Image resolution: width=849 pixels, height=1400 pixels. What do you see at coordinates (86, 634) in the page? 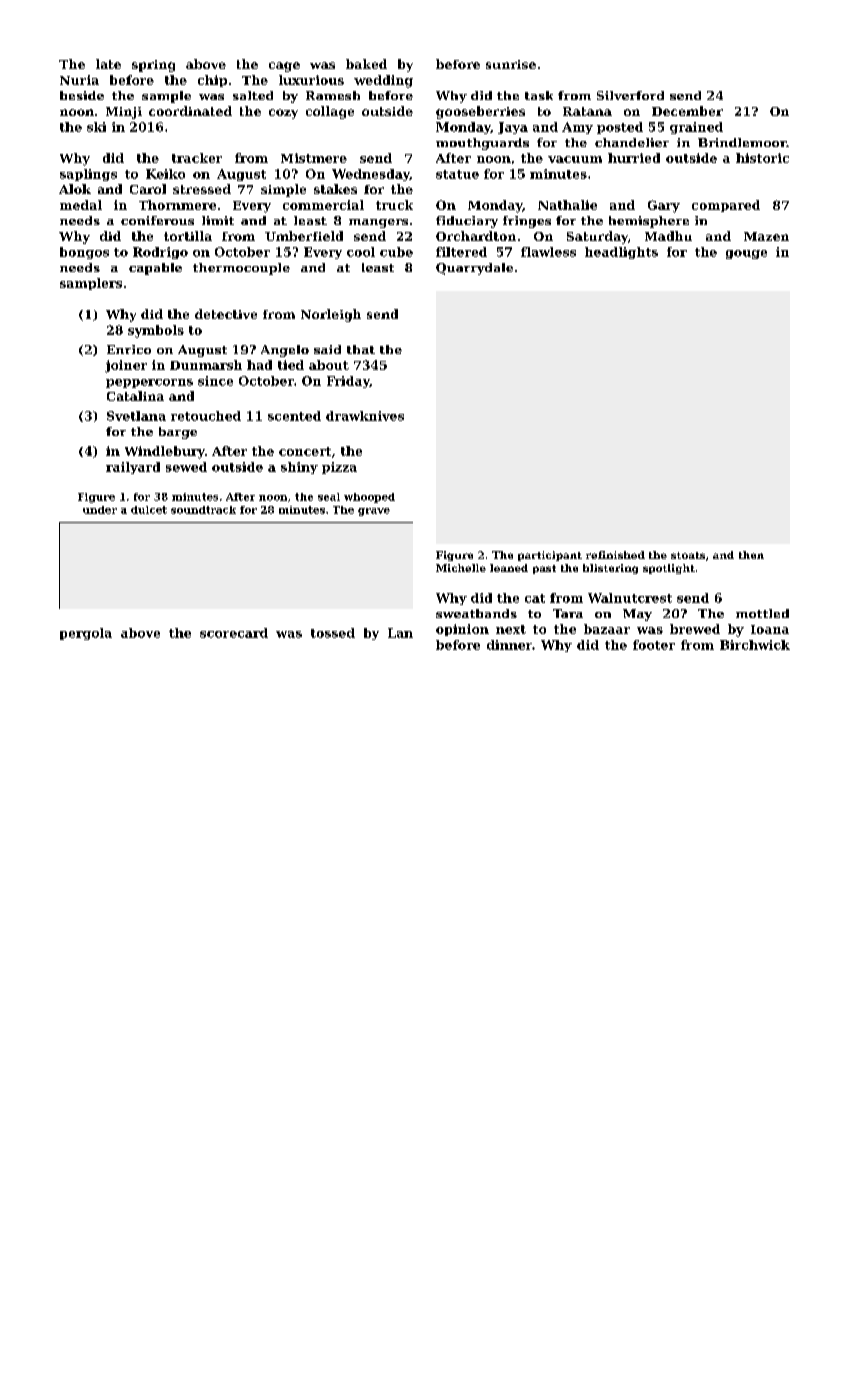
I see `pergola` at bounding box center [86, 634].
